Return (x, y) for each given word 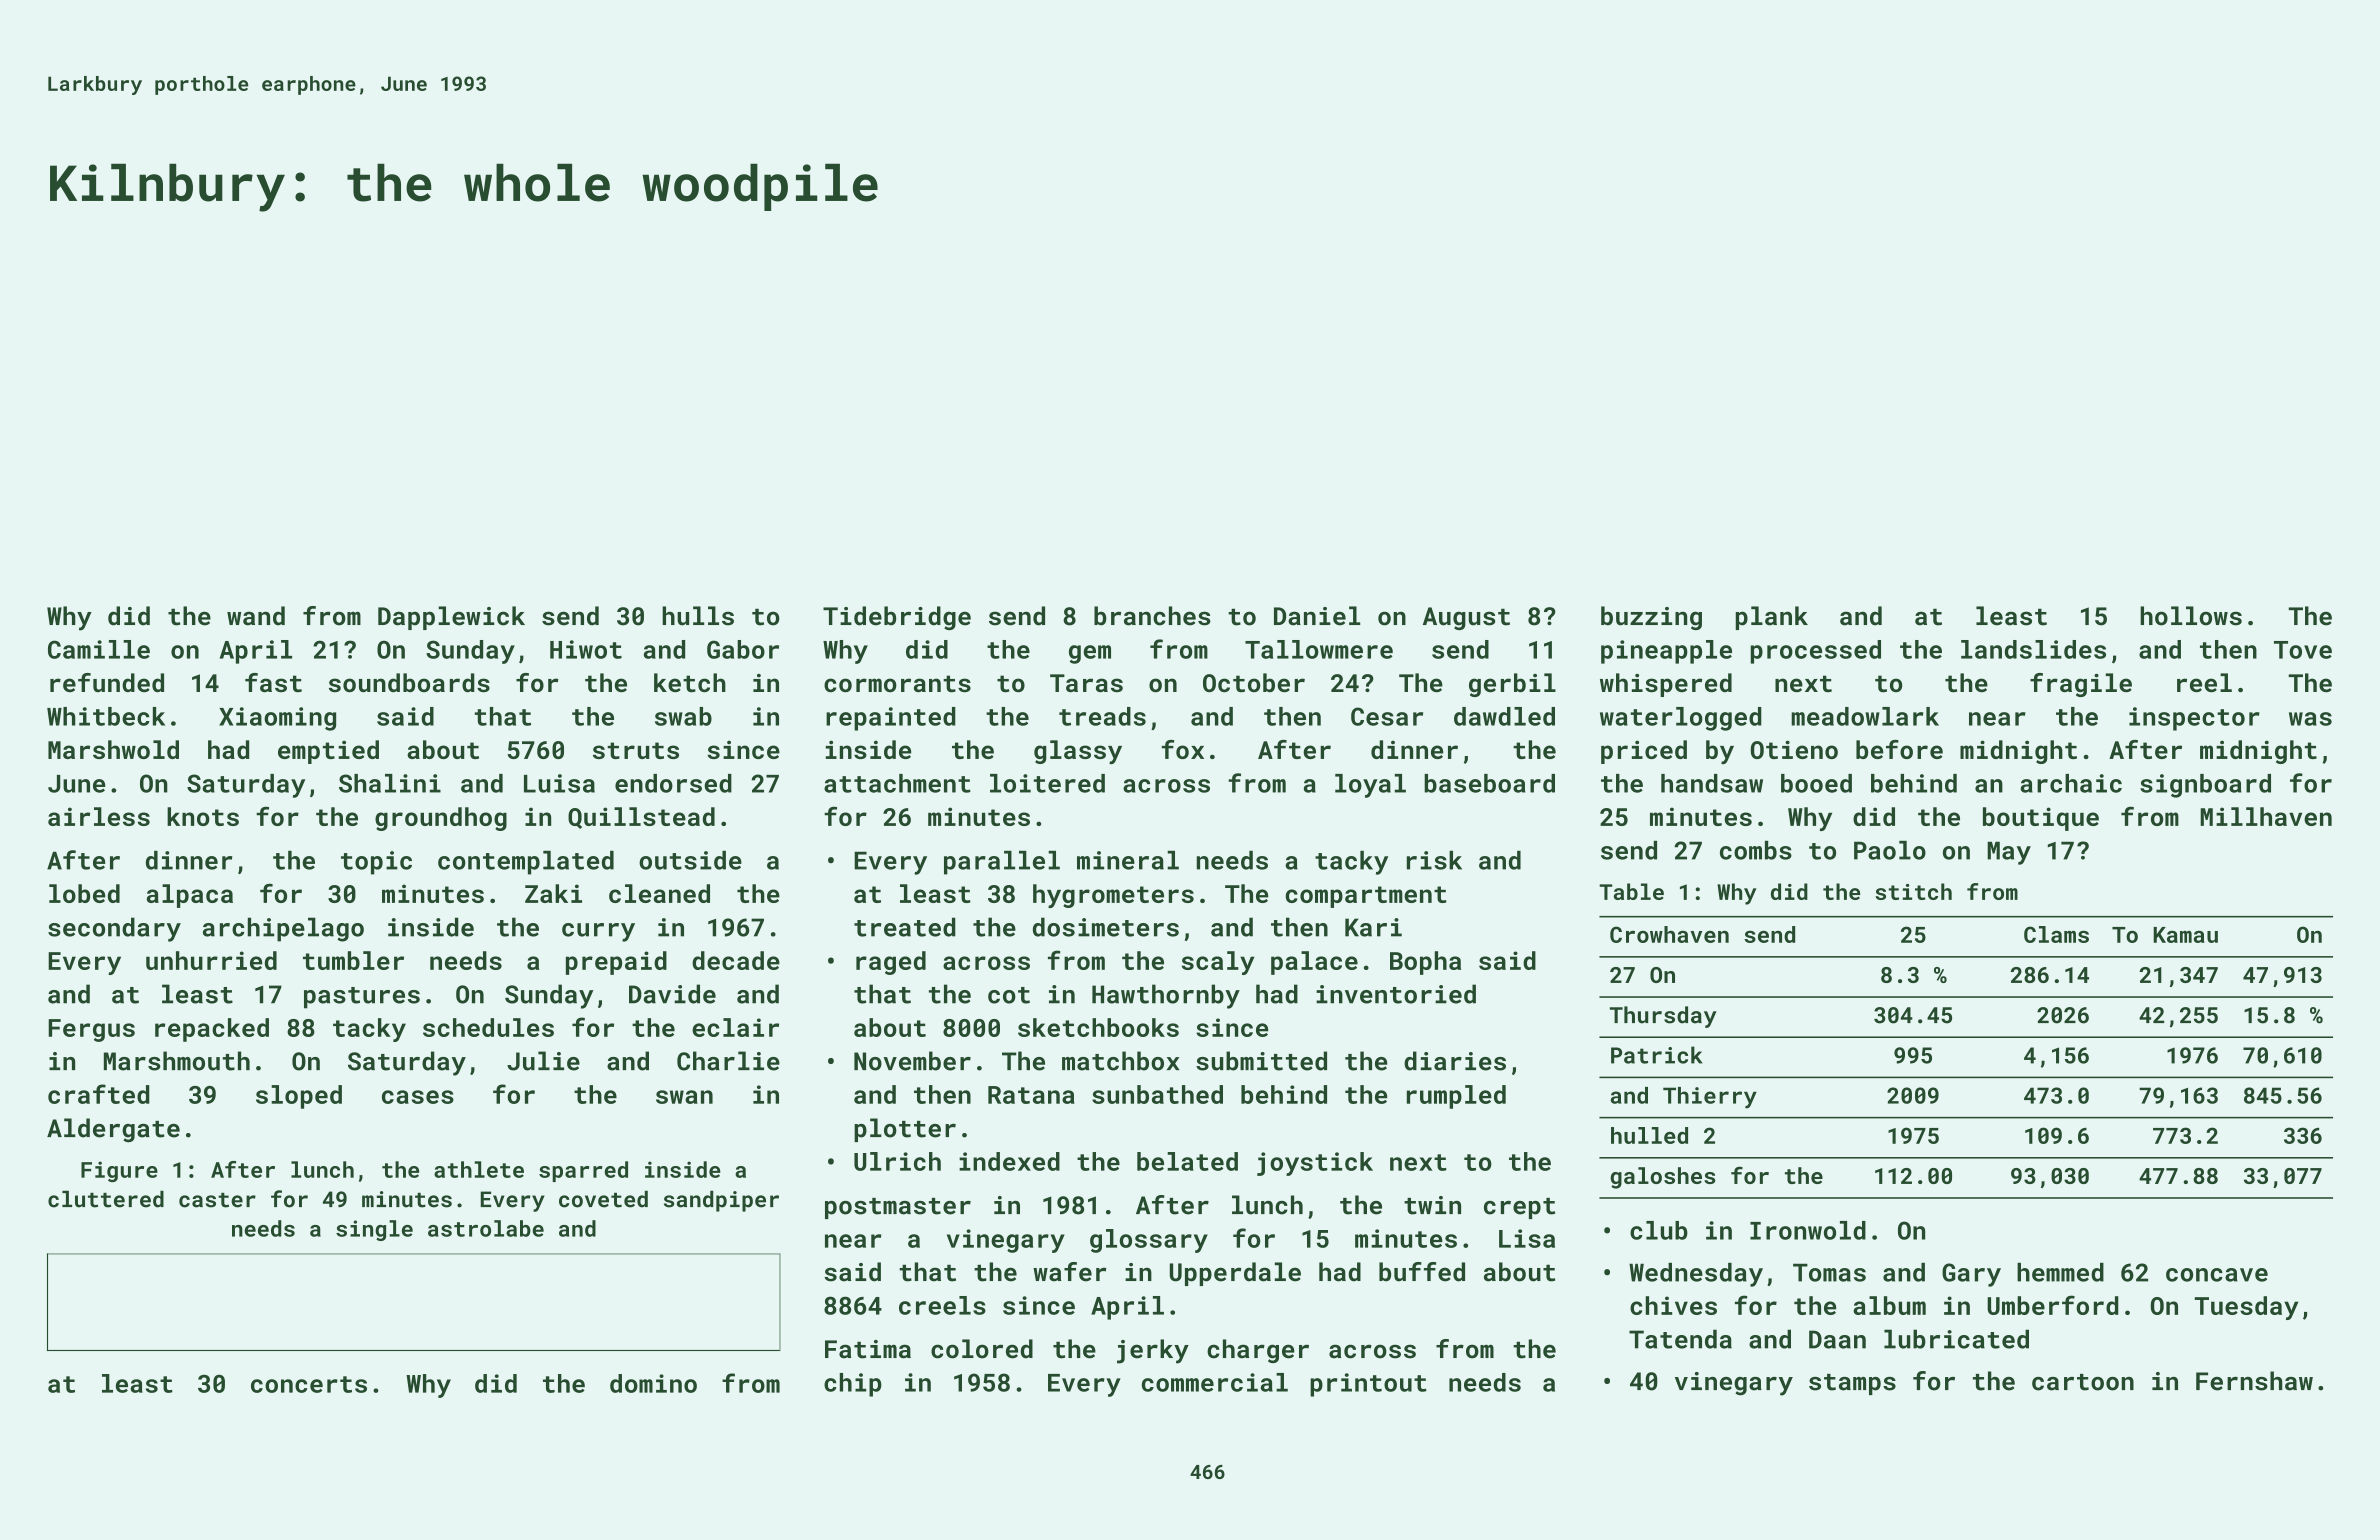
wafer (1069, 1272)
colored (982, 1349)
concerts (309, 1384)
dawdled (1504, 716)
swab (683, 716)
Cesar (1387, 716)
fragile (2081, 685)
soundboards (409, 682)
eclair (735, 1027)
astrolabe (486, 1228)
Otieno (1794, 749)
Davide (672, 994)
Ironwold (1808, 1230)
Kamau (2185, 935)
